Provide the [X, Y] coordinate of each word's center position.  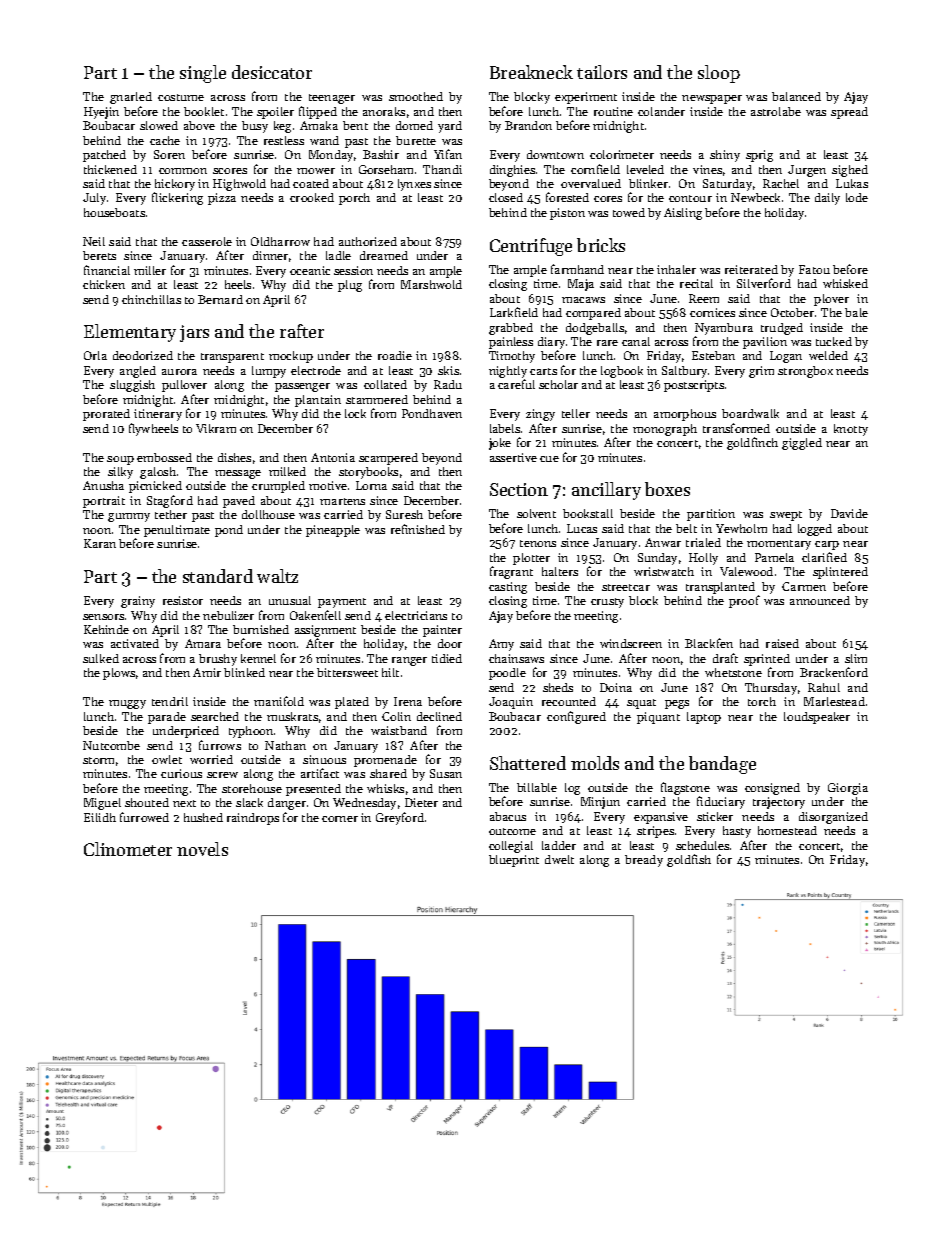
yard [450, 127]
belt [686, 528]
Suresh [404, 514]
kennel [258, 658]
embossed [164, 457]
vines [707, 169]
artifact [320, 773]
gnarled [131, 98]
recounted [569, 701]
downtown [555, 154]
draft [725, 658]
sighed [850, 171]
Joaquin [511, 703]
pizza [222, 199]
